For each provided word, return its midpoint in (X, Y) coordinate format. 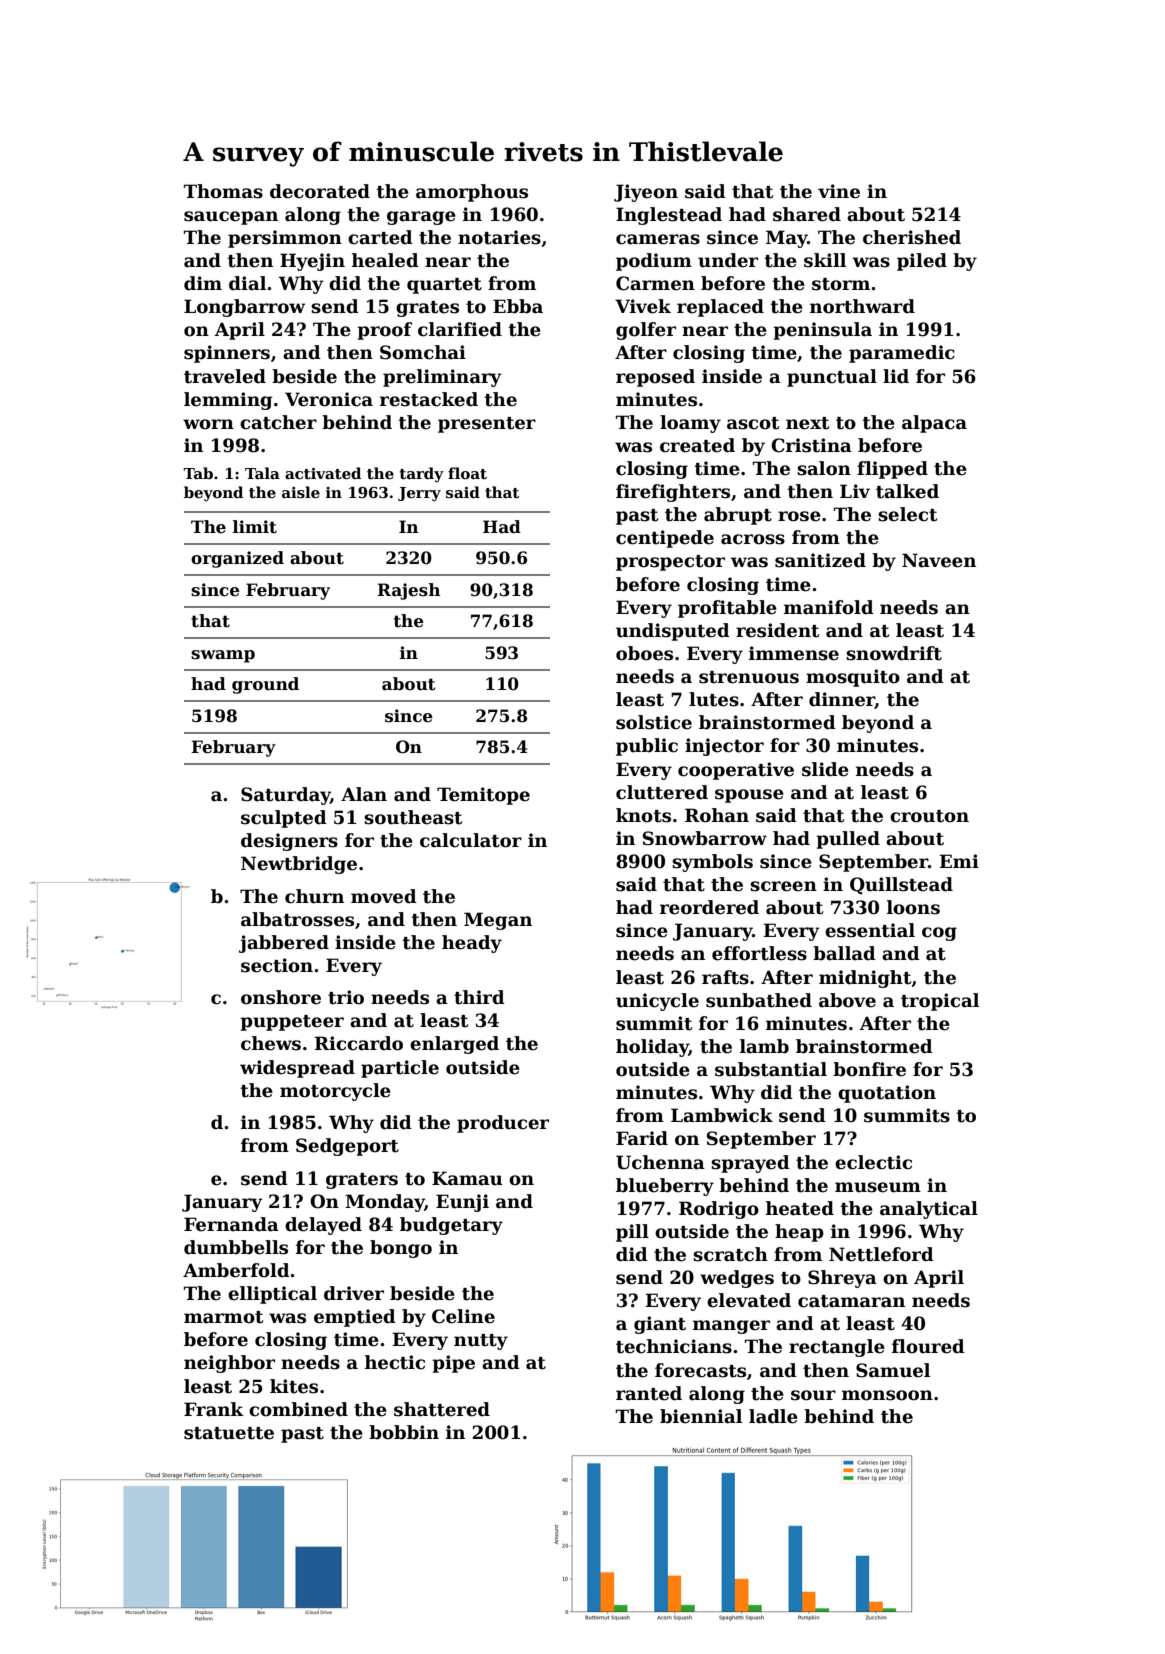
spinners (227, 354)
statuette (229, 1433)
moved (384, 896)
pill (632, 1233)
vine (839, 191)
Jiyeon (646, 193)
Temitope (483, 796)
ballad (844, 953)
